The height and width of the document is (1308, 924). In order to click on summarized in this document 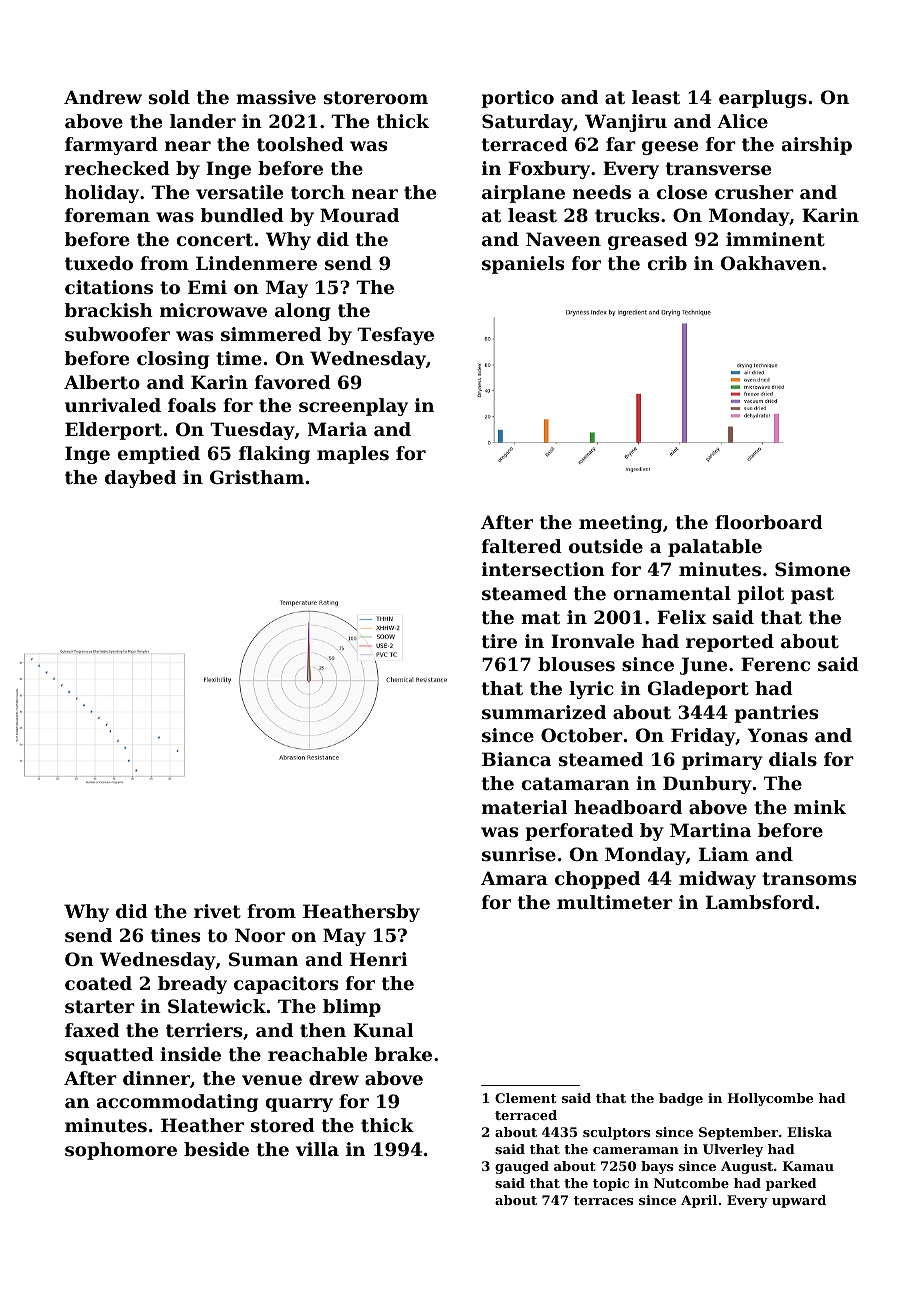, I will do `click(544, 712)`.
